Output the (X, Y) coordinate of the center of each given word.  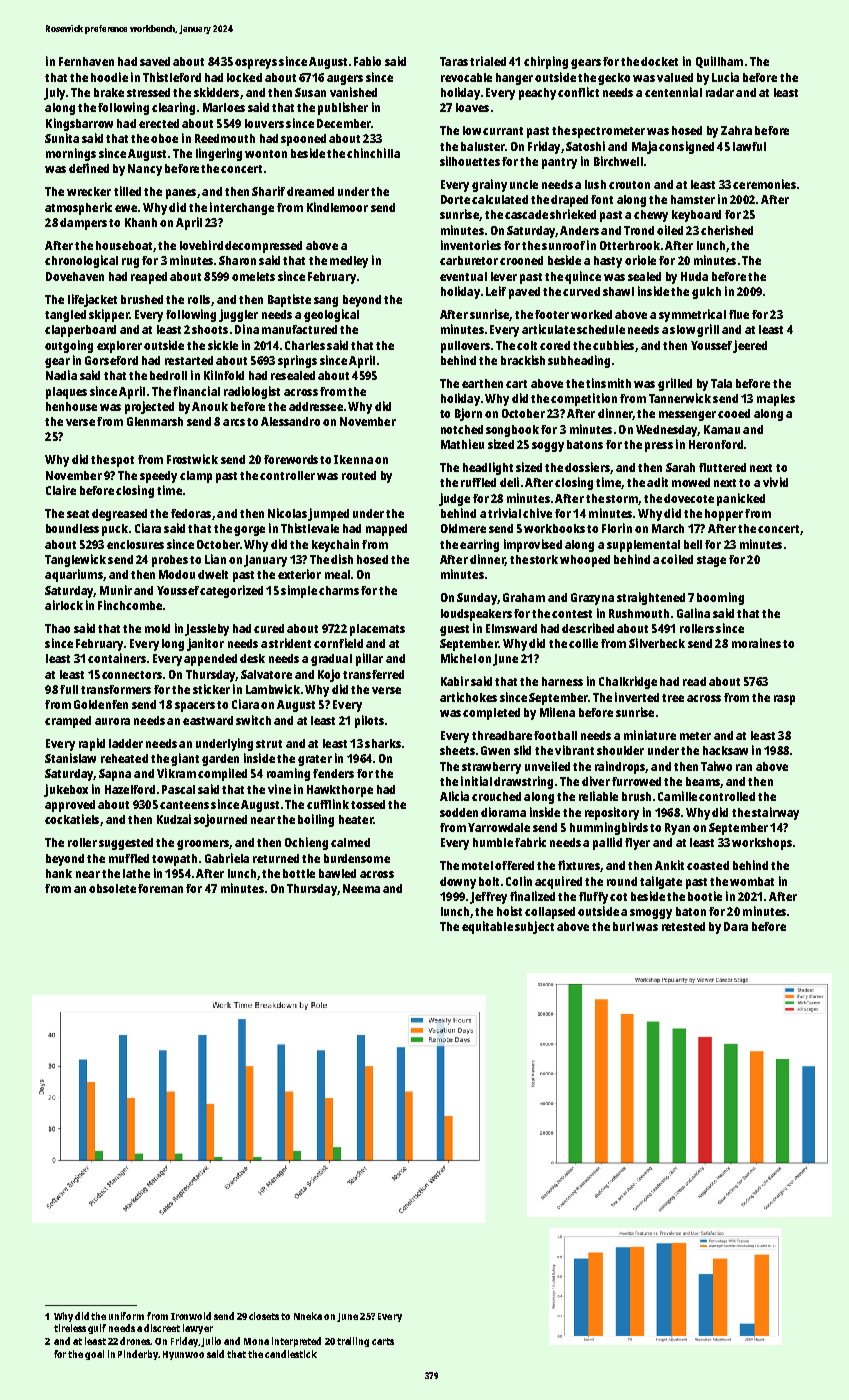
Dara (736, 926)
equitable (487, 927)
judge (454, 499)
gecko (614, 79)
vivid (775, 482)
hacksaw (725, 750)
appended (210, 660)
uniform (126, 1316)
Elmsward (511, 628)
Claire (61, 490)
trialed (488, 61)
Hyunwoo (183, 1355)
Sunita (62, 138)
